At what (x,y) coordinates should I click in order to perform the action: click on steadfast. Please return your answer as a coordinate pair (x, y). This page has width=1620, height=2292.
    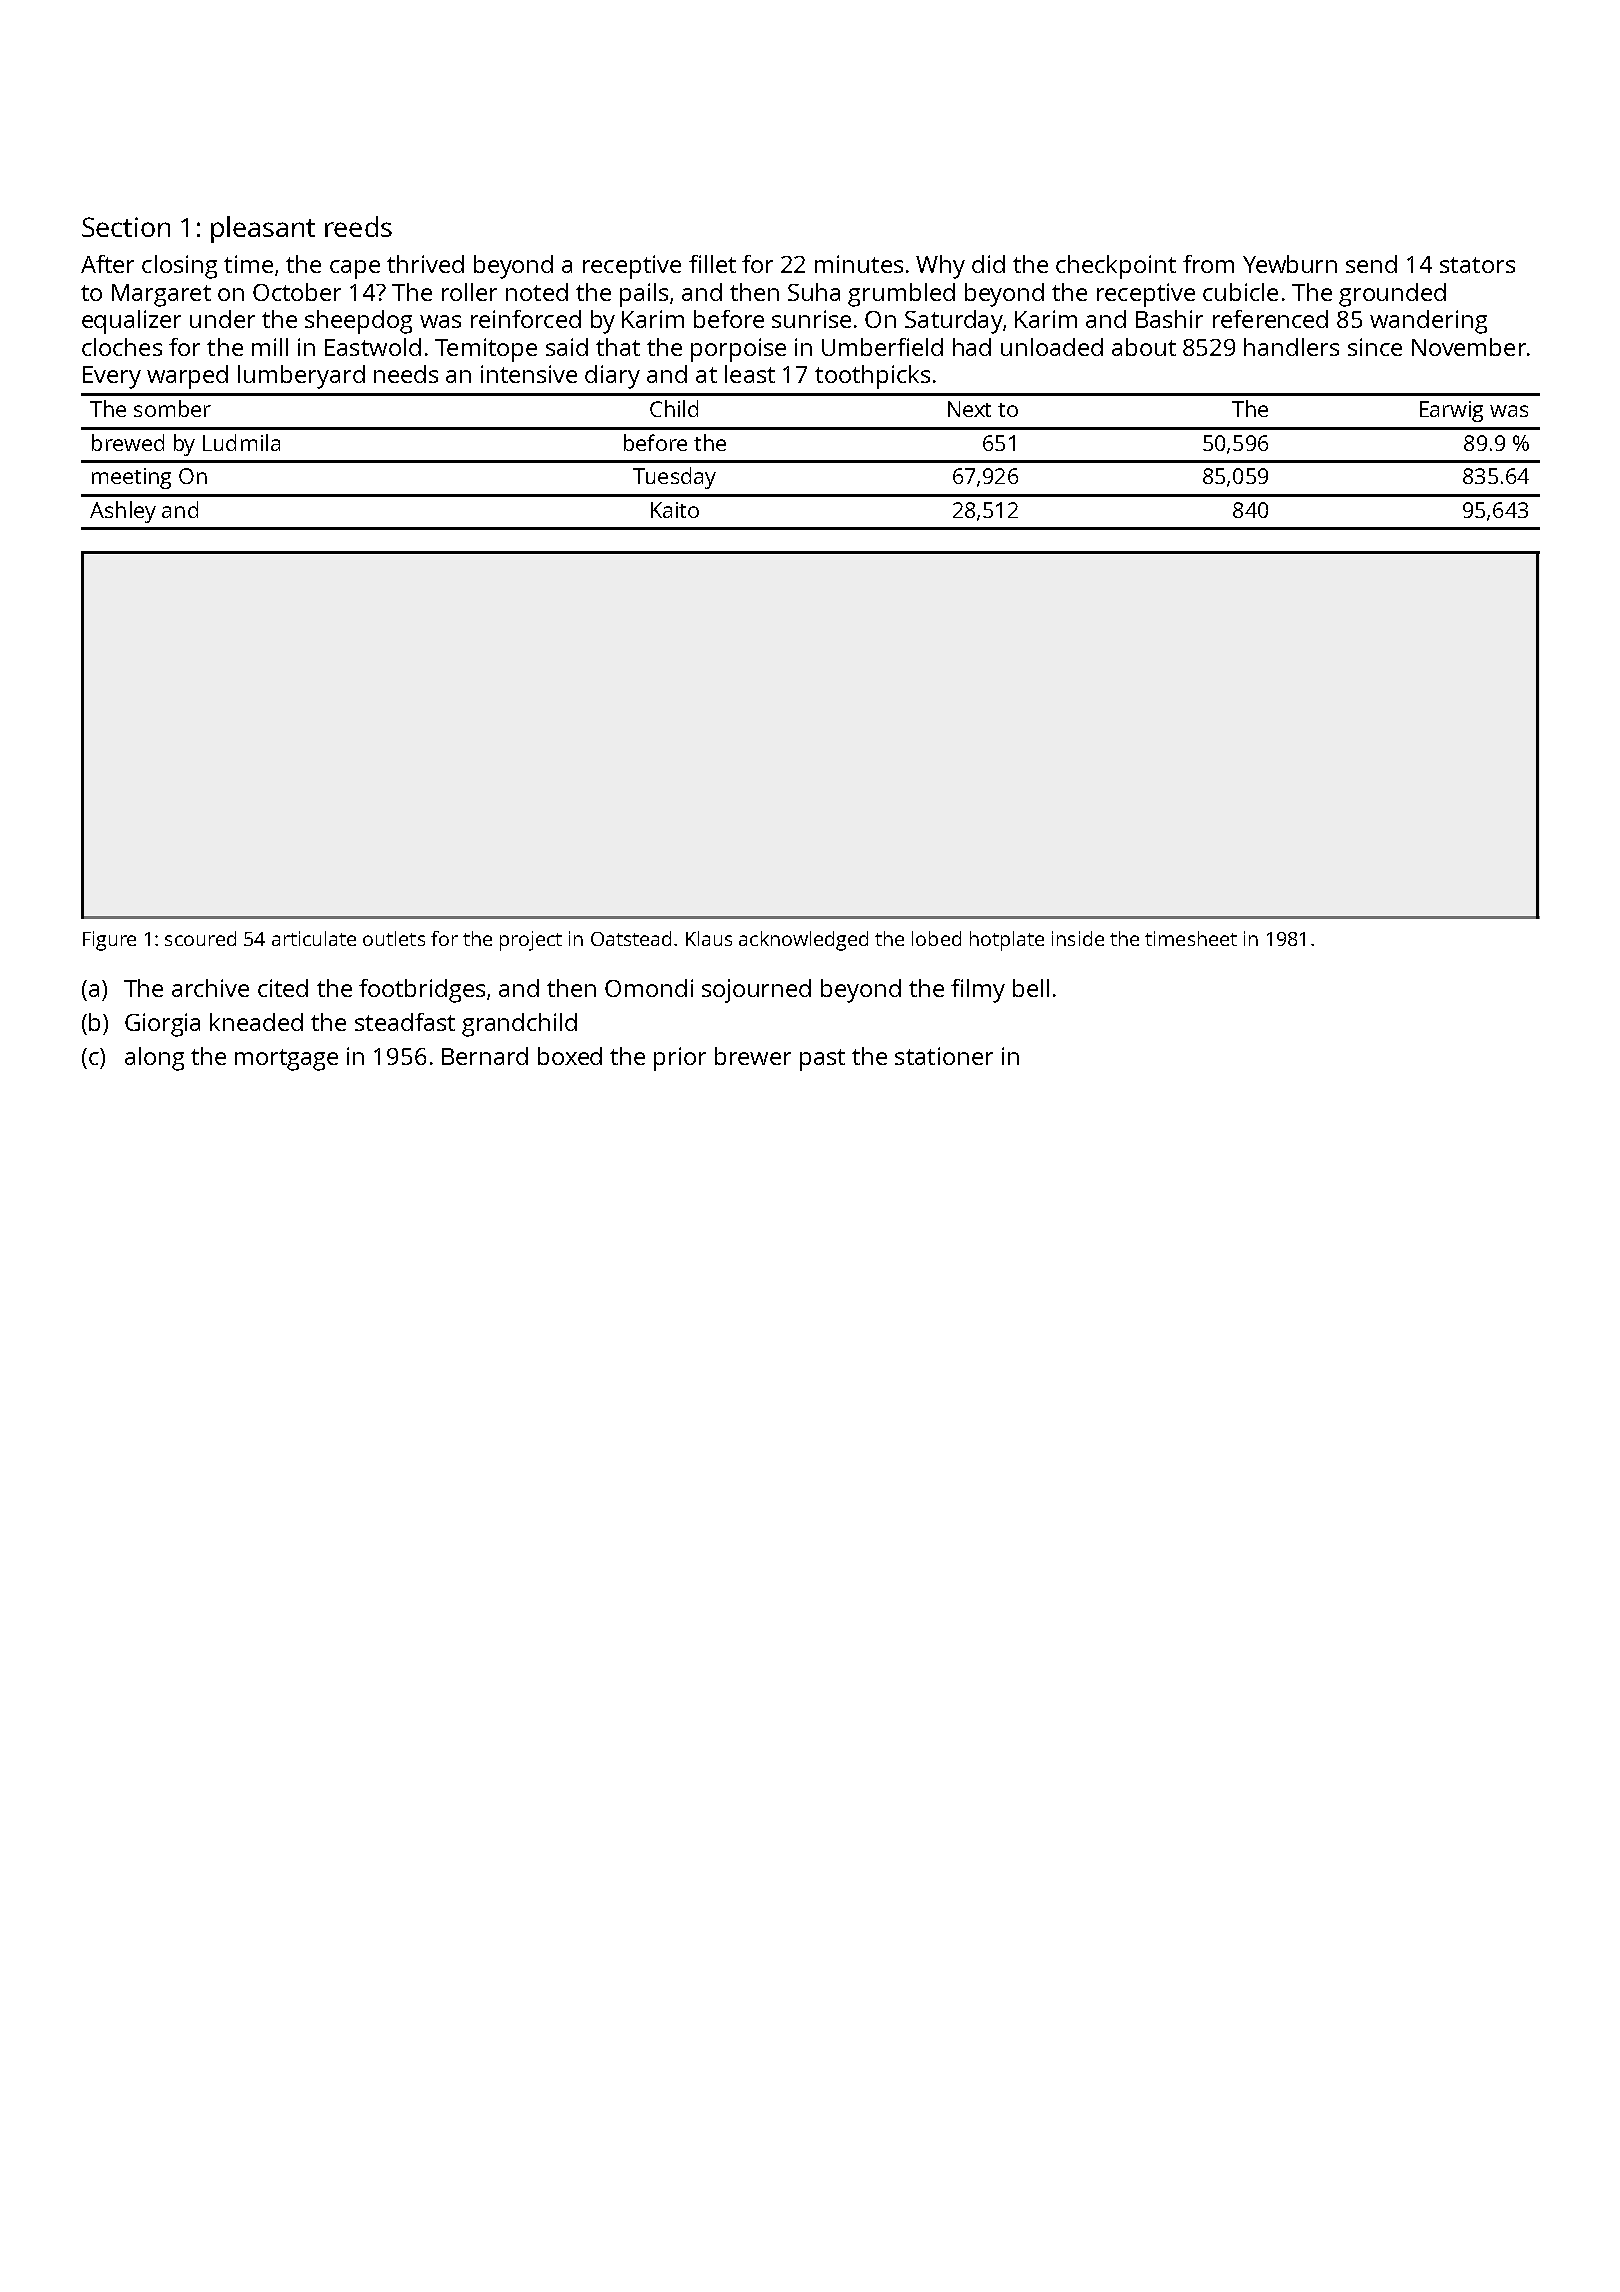
    Looking at the image, I should click on (405, 1022).
